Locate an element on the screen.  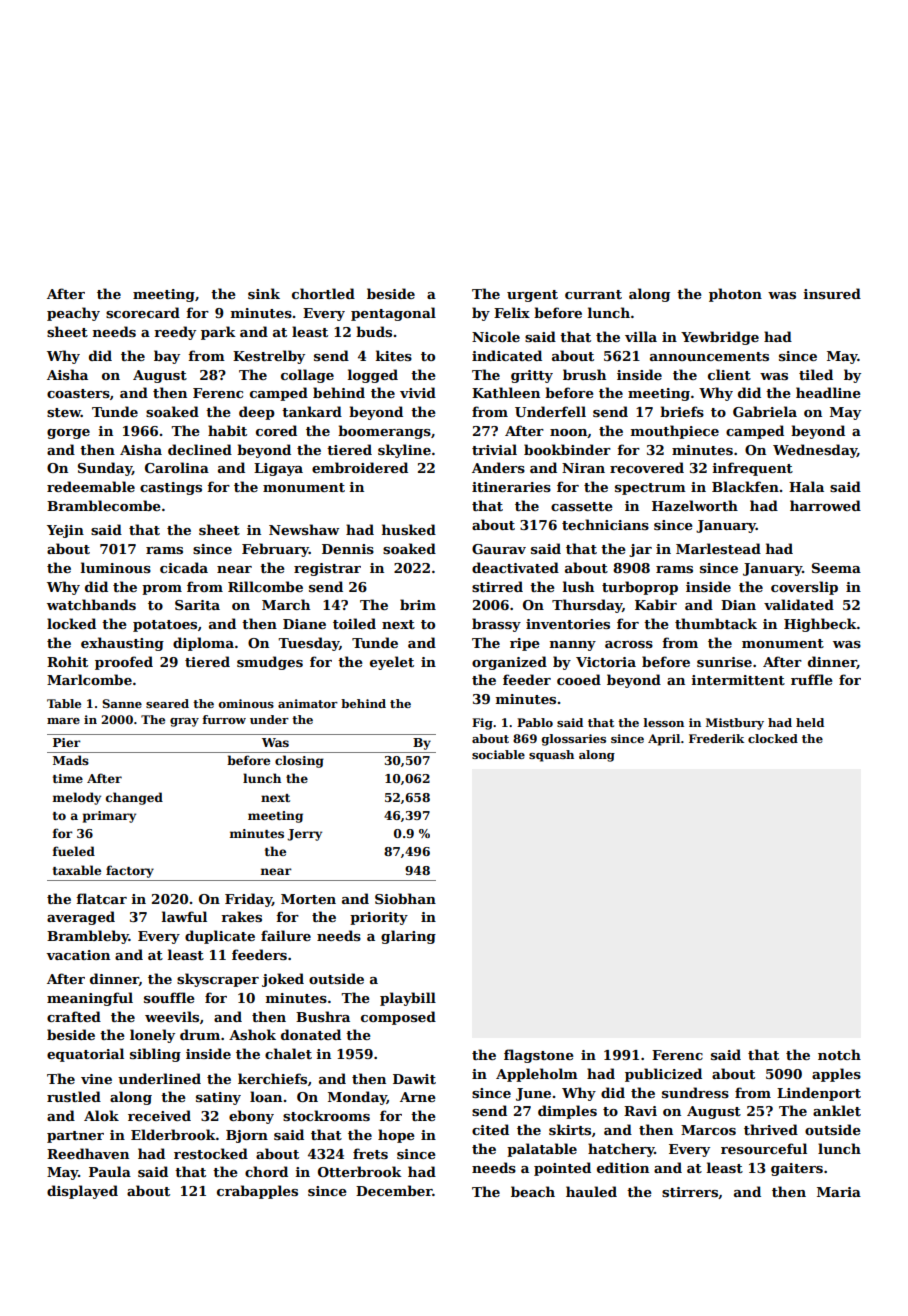
souffle is located at coordinates (169, 997).
